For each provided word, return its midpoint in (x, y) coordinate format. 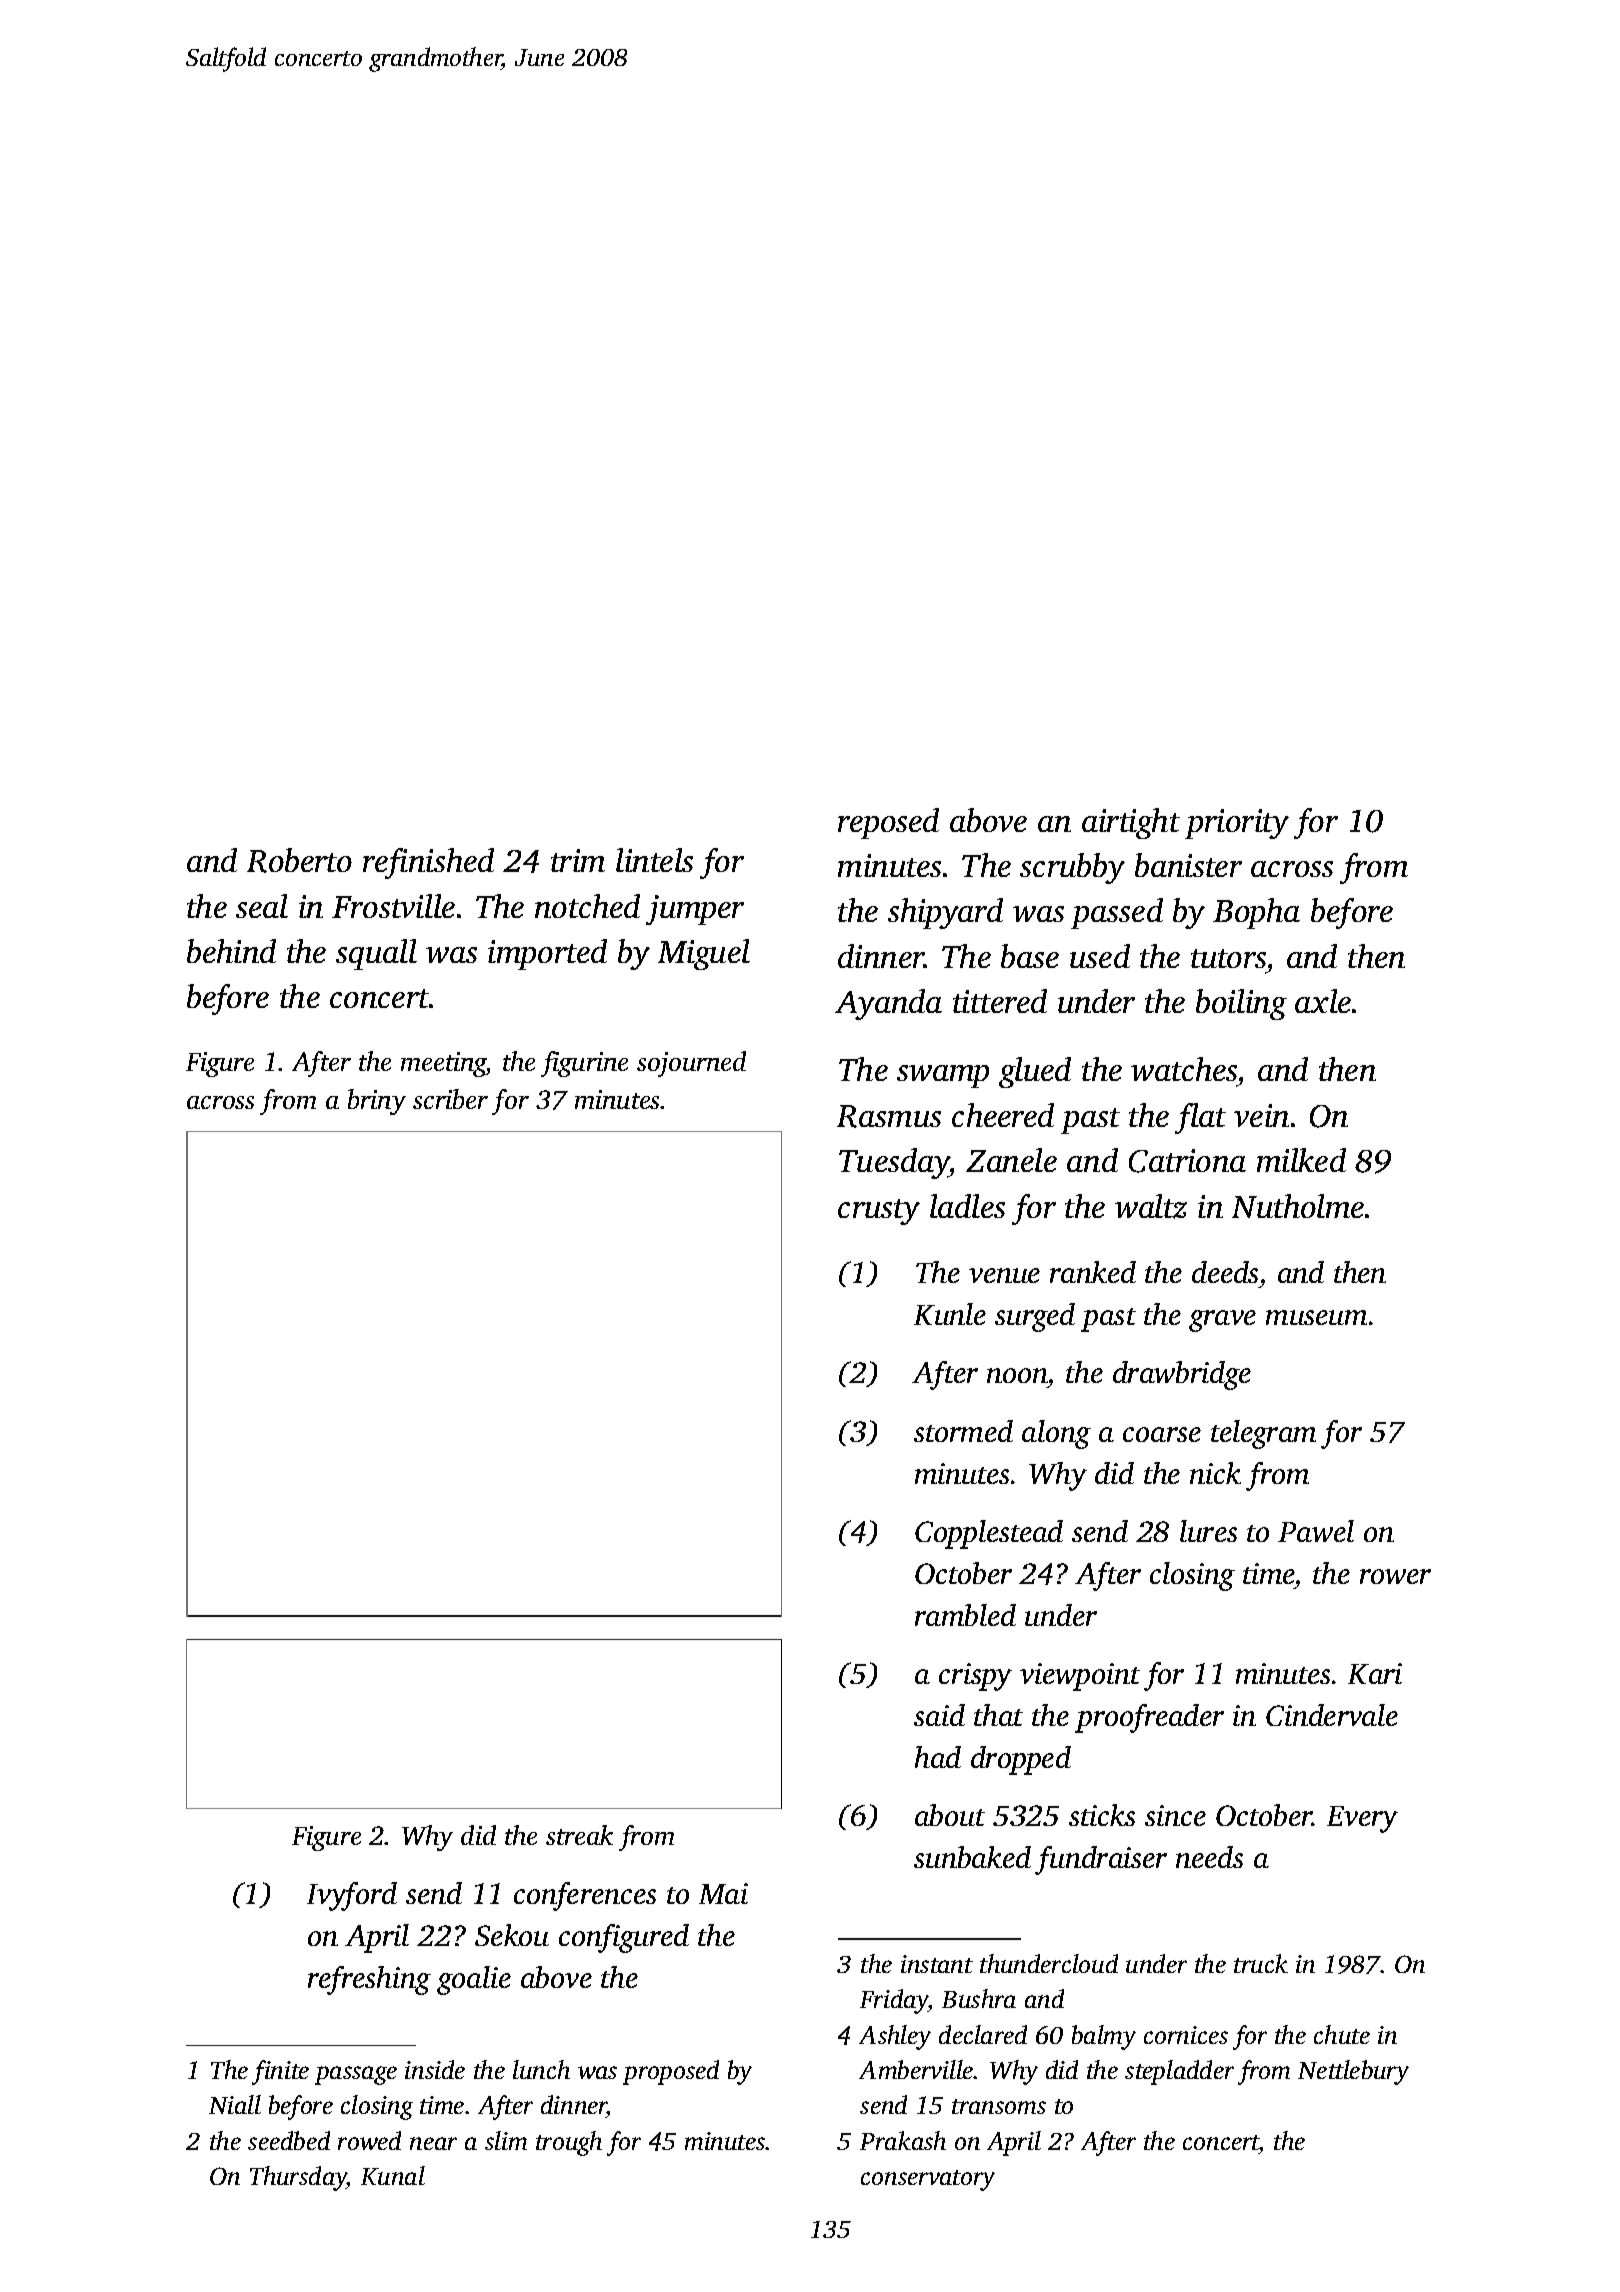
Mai (723, 1893)
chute (1342, 2034)
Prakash (903, 2140)
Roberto (299, 860)
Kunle (950, 1314)
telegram (1263, 1434)
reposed (888, 823)
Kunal (393, 2175)
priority (1237, 824)
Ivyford (352, 1896)
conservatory (928, 2180)
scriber (450, 1099)
